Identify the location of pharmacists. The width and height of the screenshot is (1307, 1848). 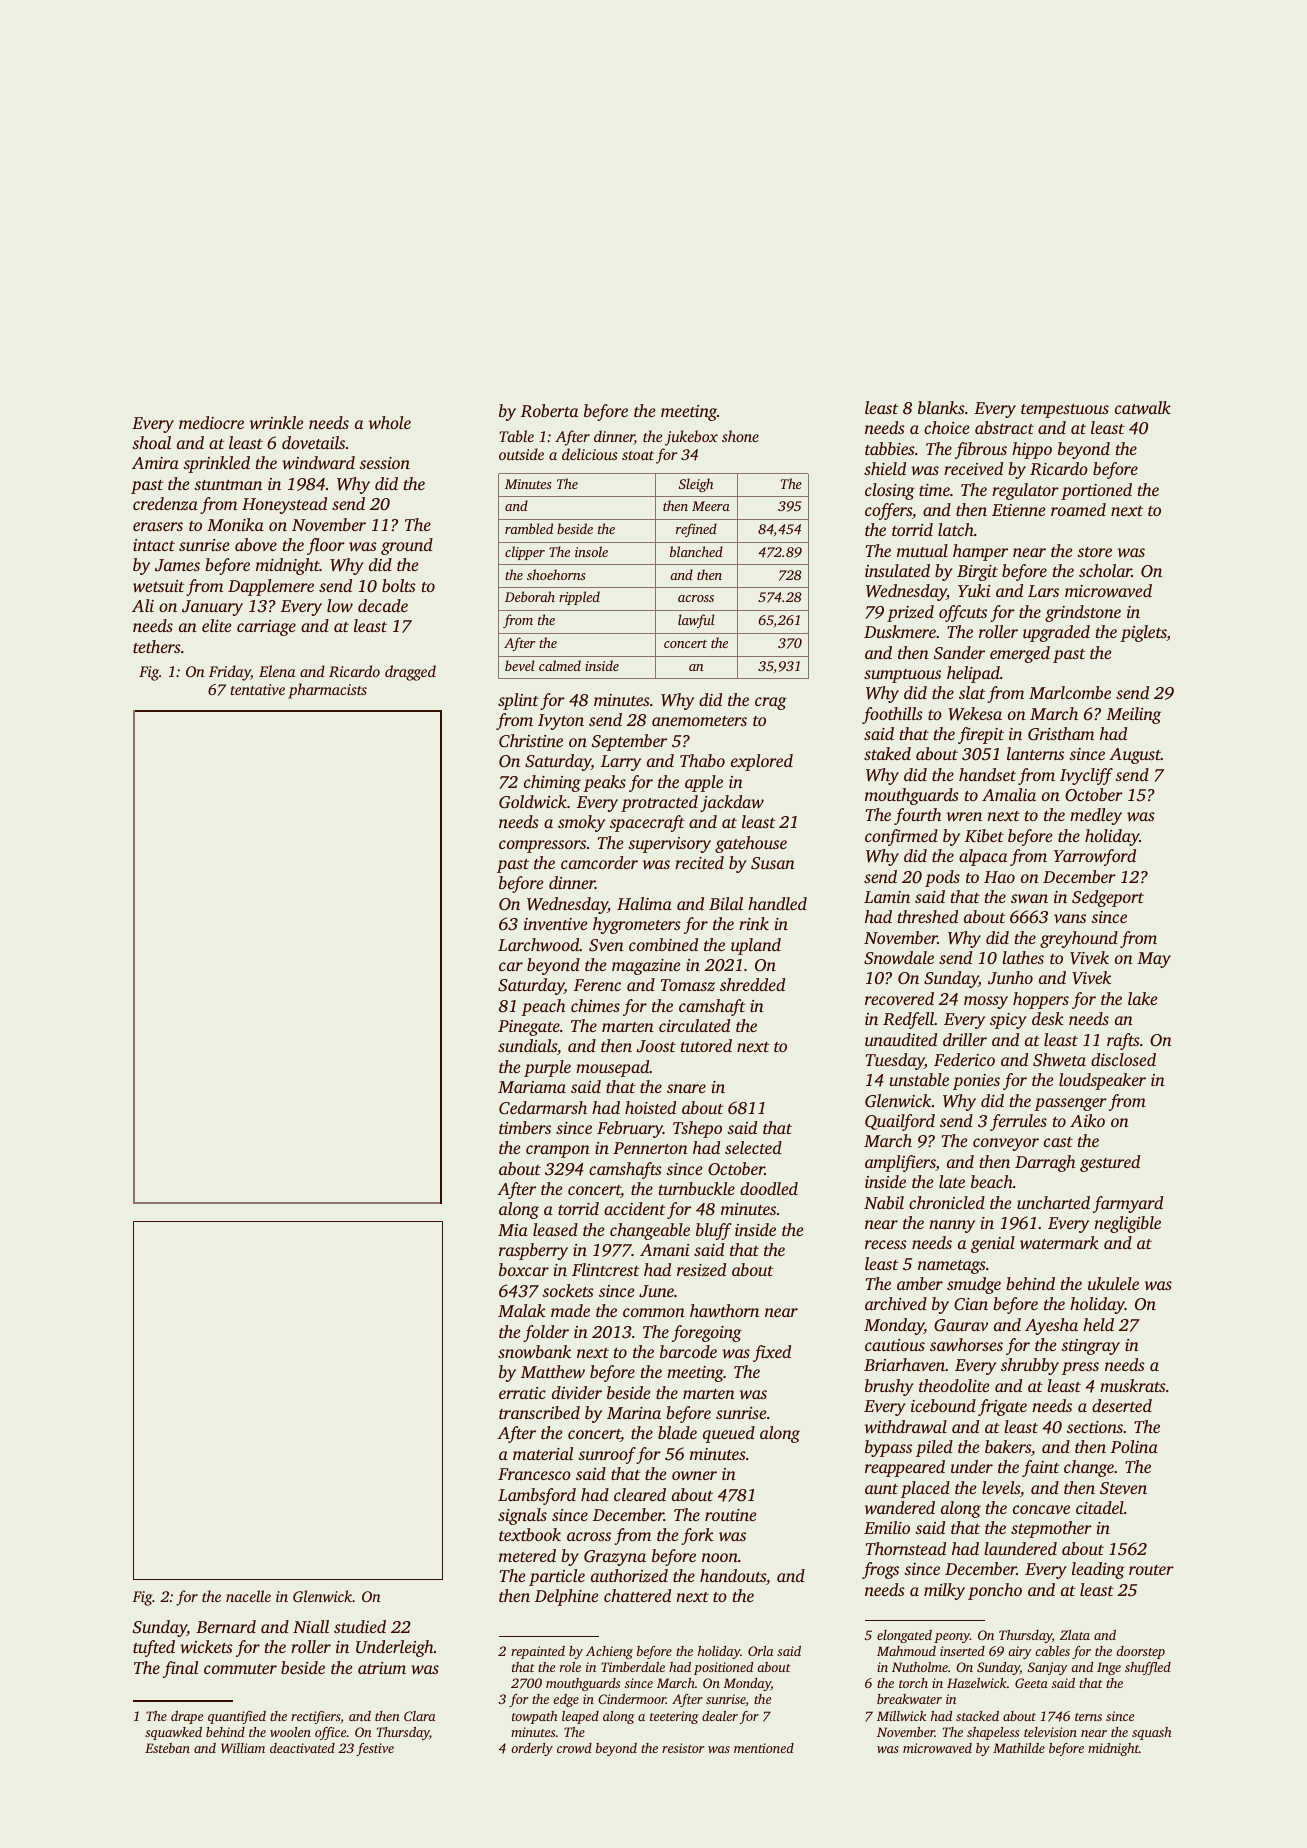
(327, 691).
